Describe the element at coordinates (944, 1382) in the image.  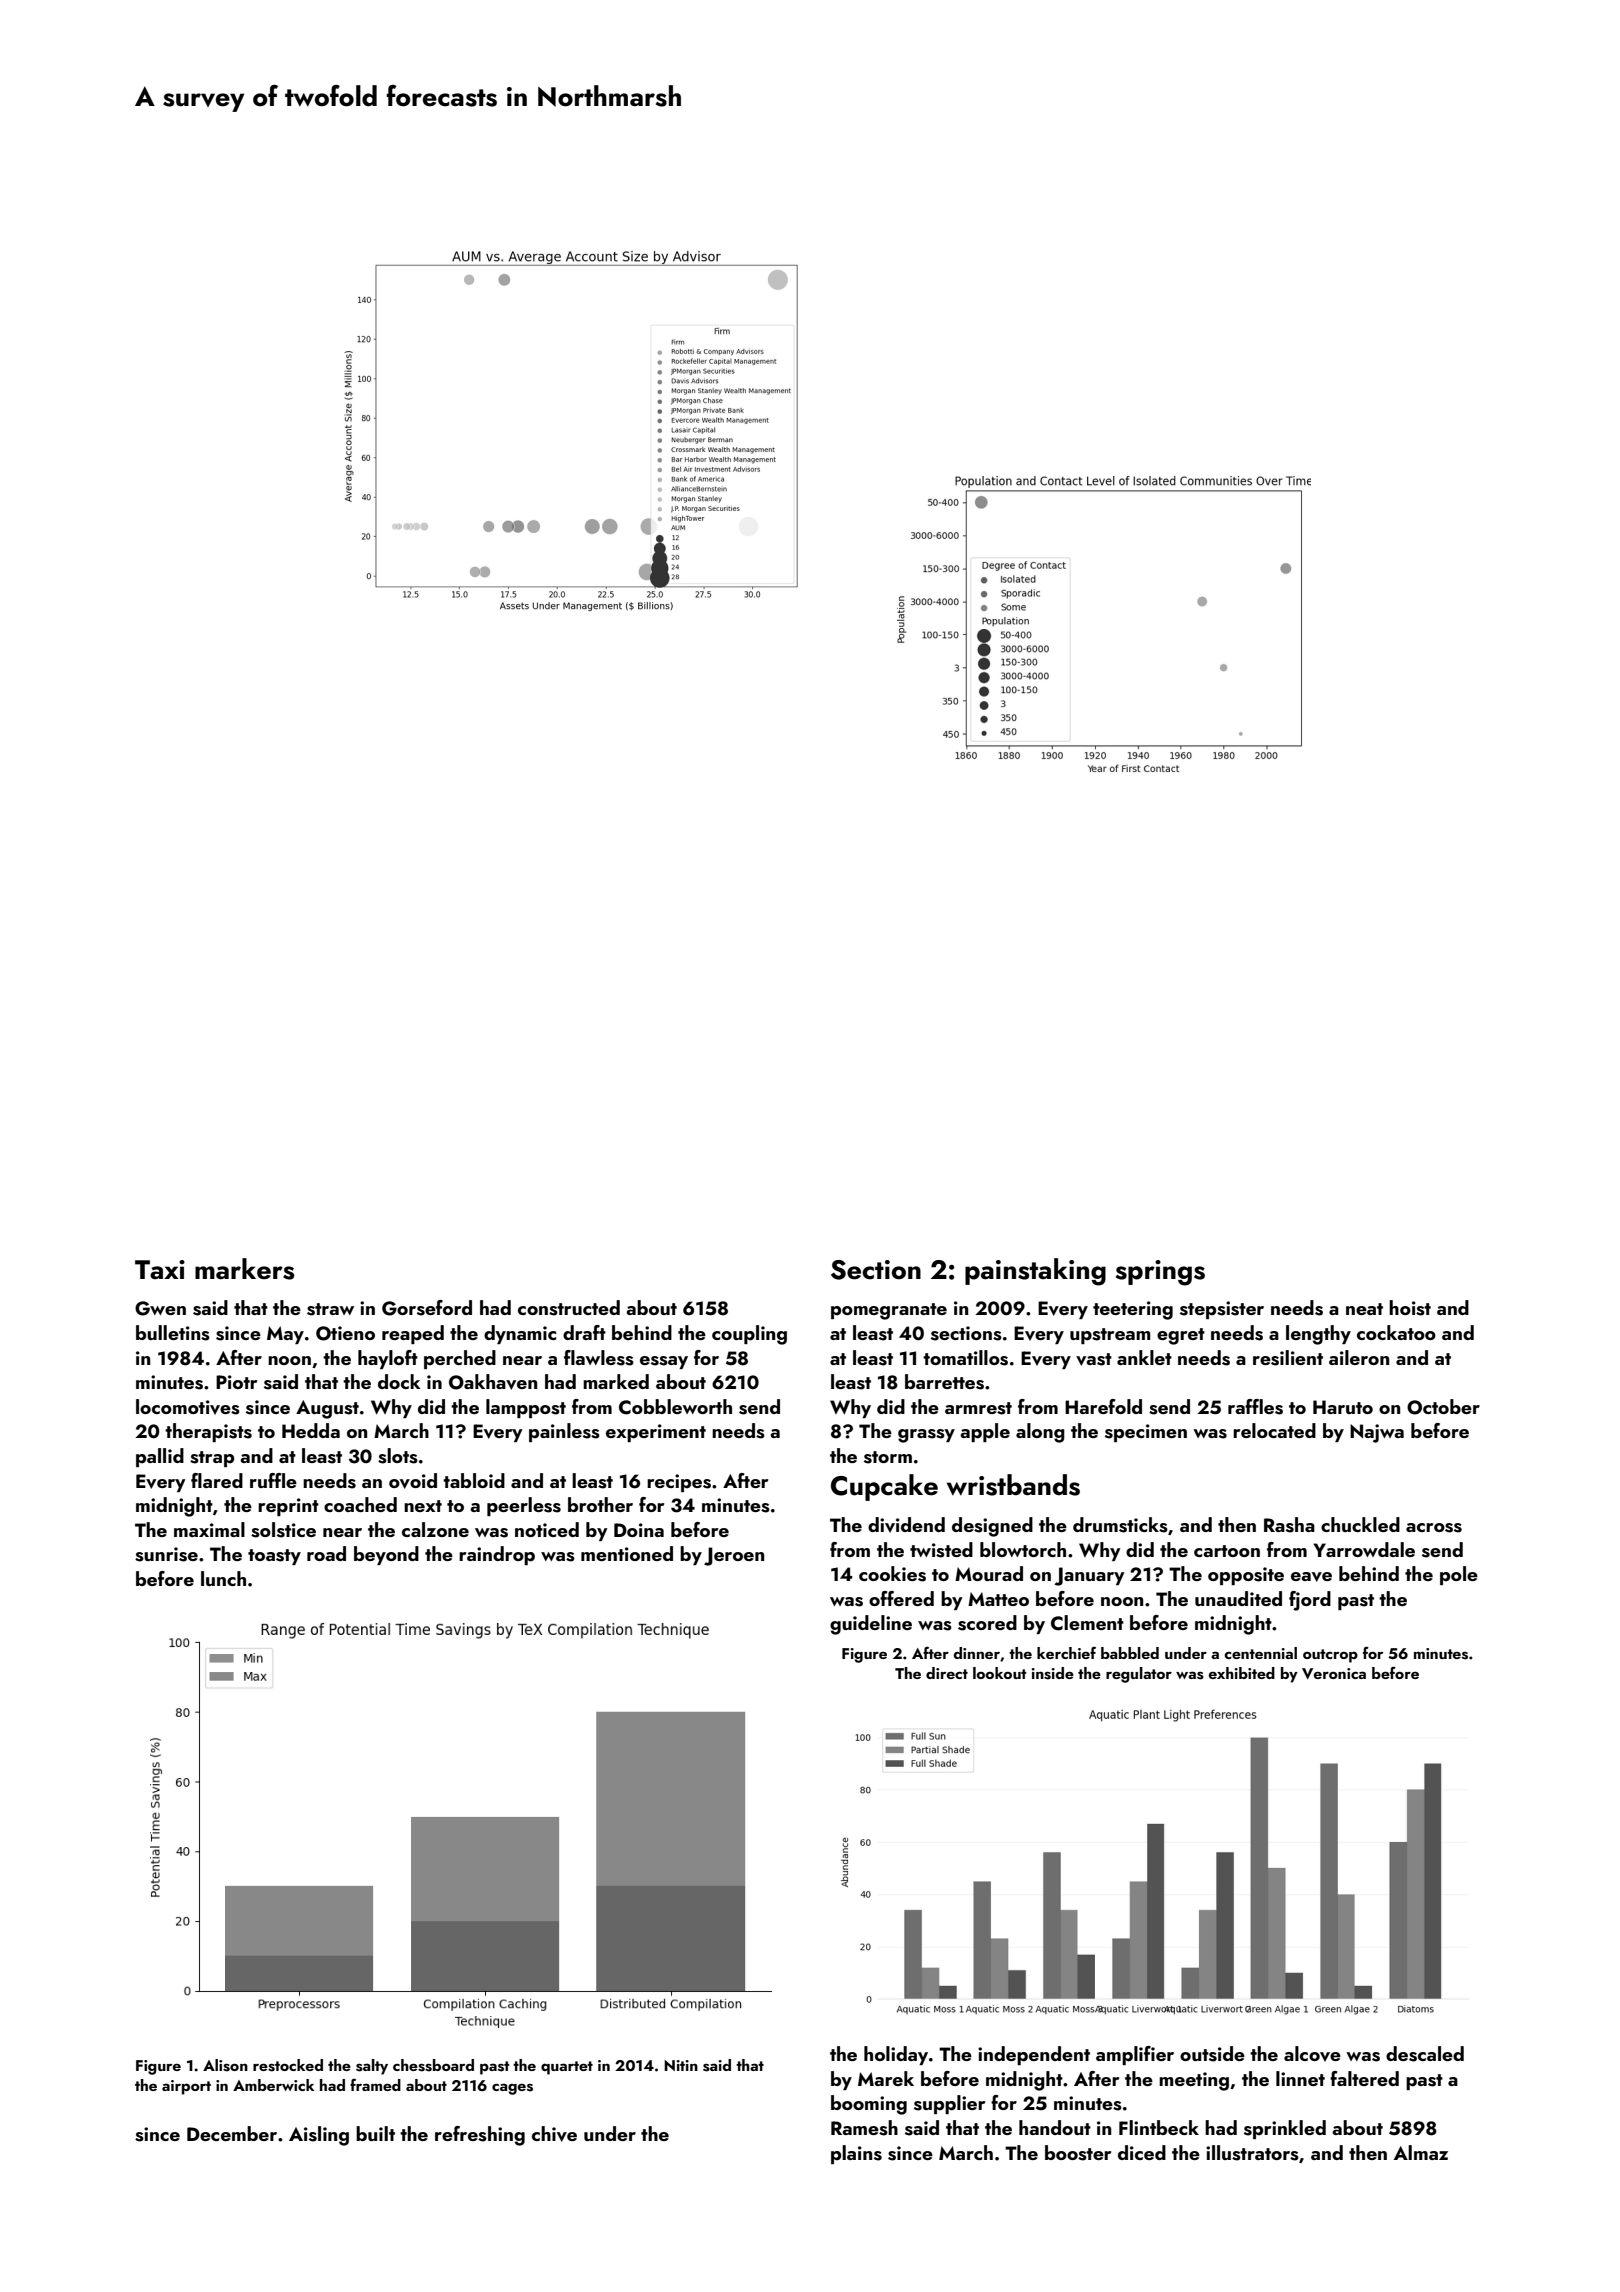
I see `barrettes` at that location.
